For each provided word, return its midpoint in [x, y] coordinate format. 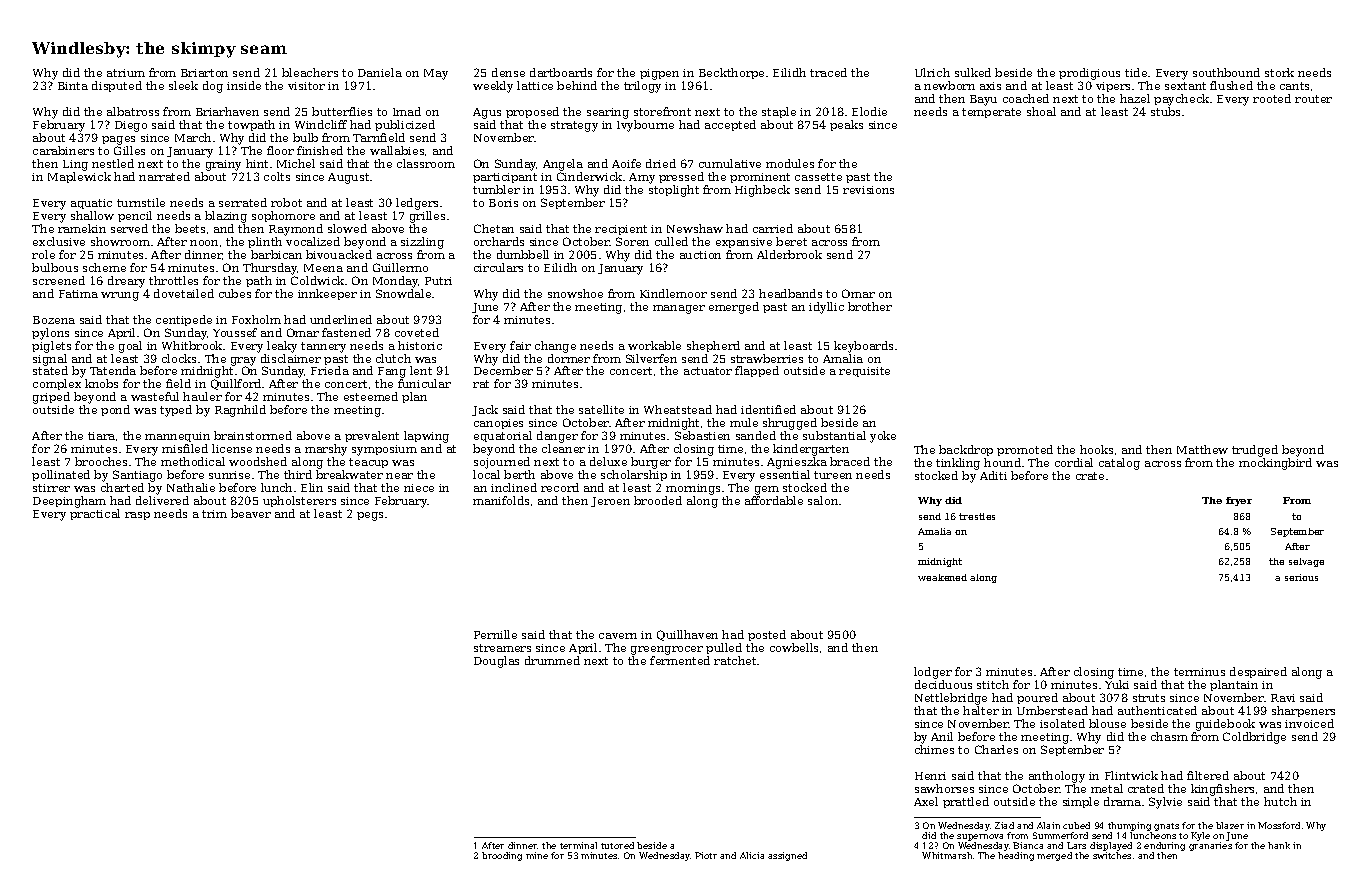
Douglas [496, 662]
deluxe [608, 461]
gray [243, 361]
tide [1136, 72]
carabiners [63, 150]
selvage [1306, 562]
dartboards [561, 72]
